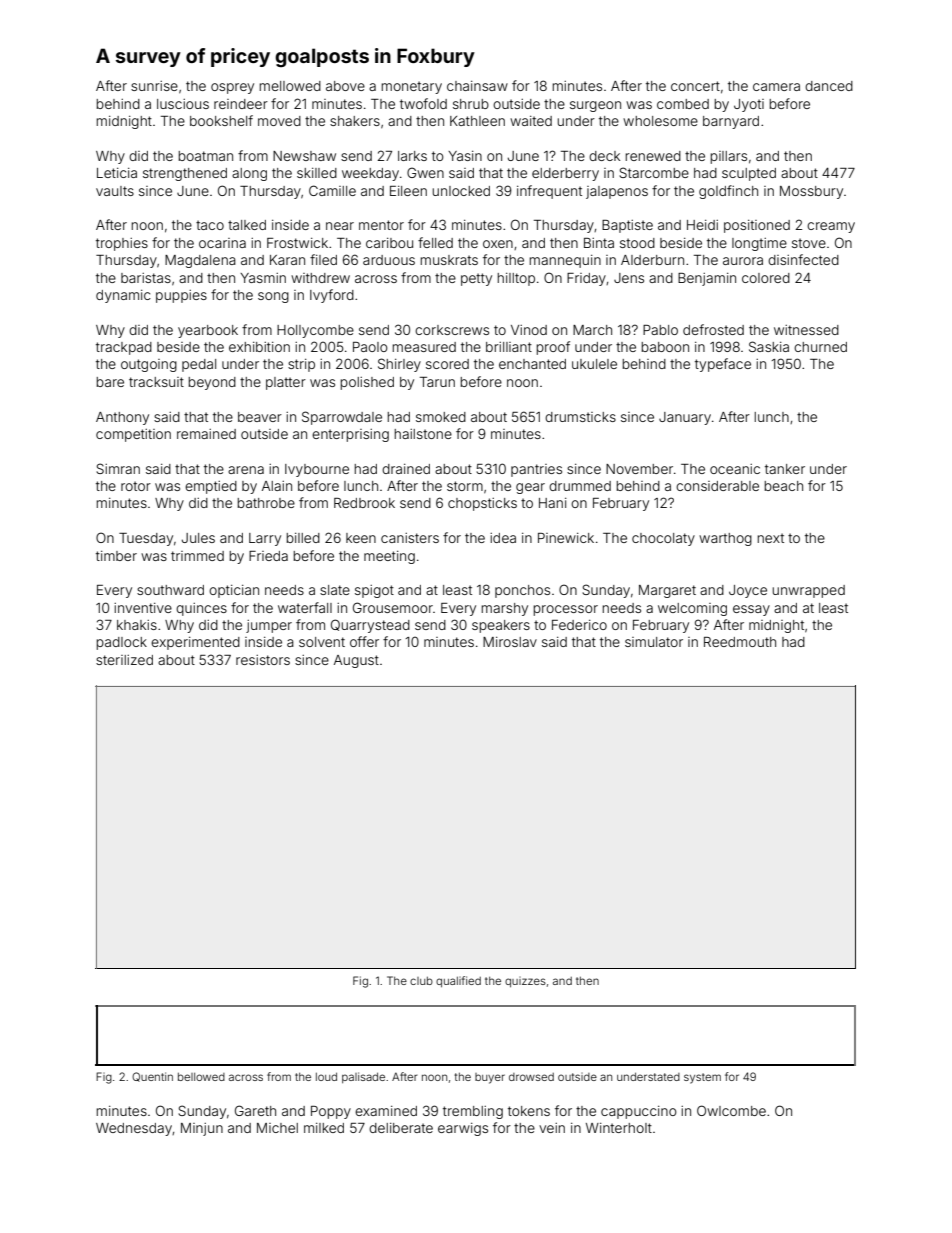 The width and height of the image is (952, 1233). Describe the element at coordinates (154, 86) in the image. I see `sunrise` at that location.
